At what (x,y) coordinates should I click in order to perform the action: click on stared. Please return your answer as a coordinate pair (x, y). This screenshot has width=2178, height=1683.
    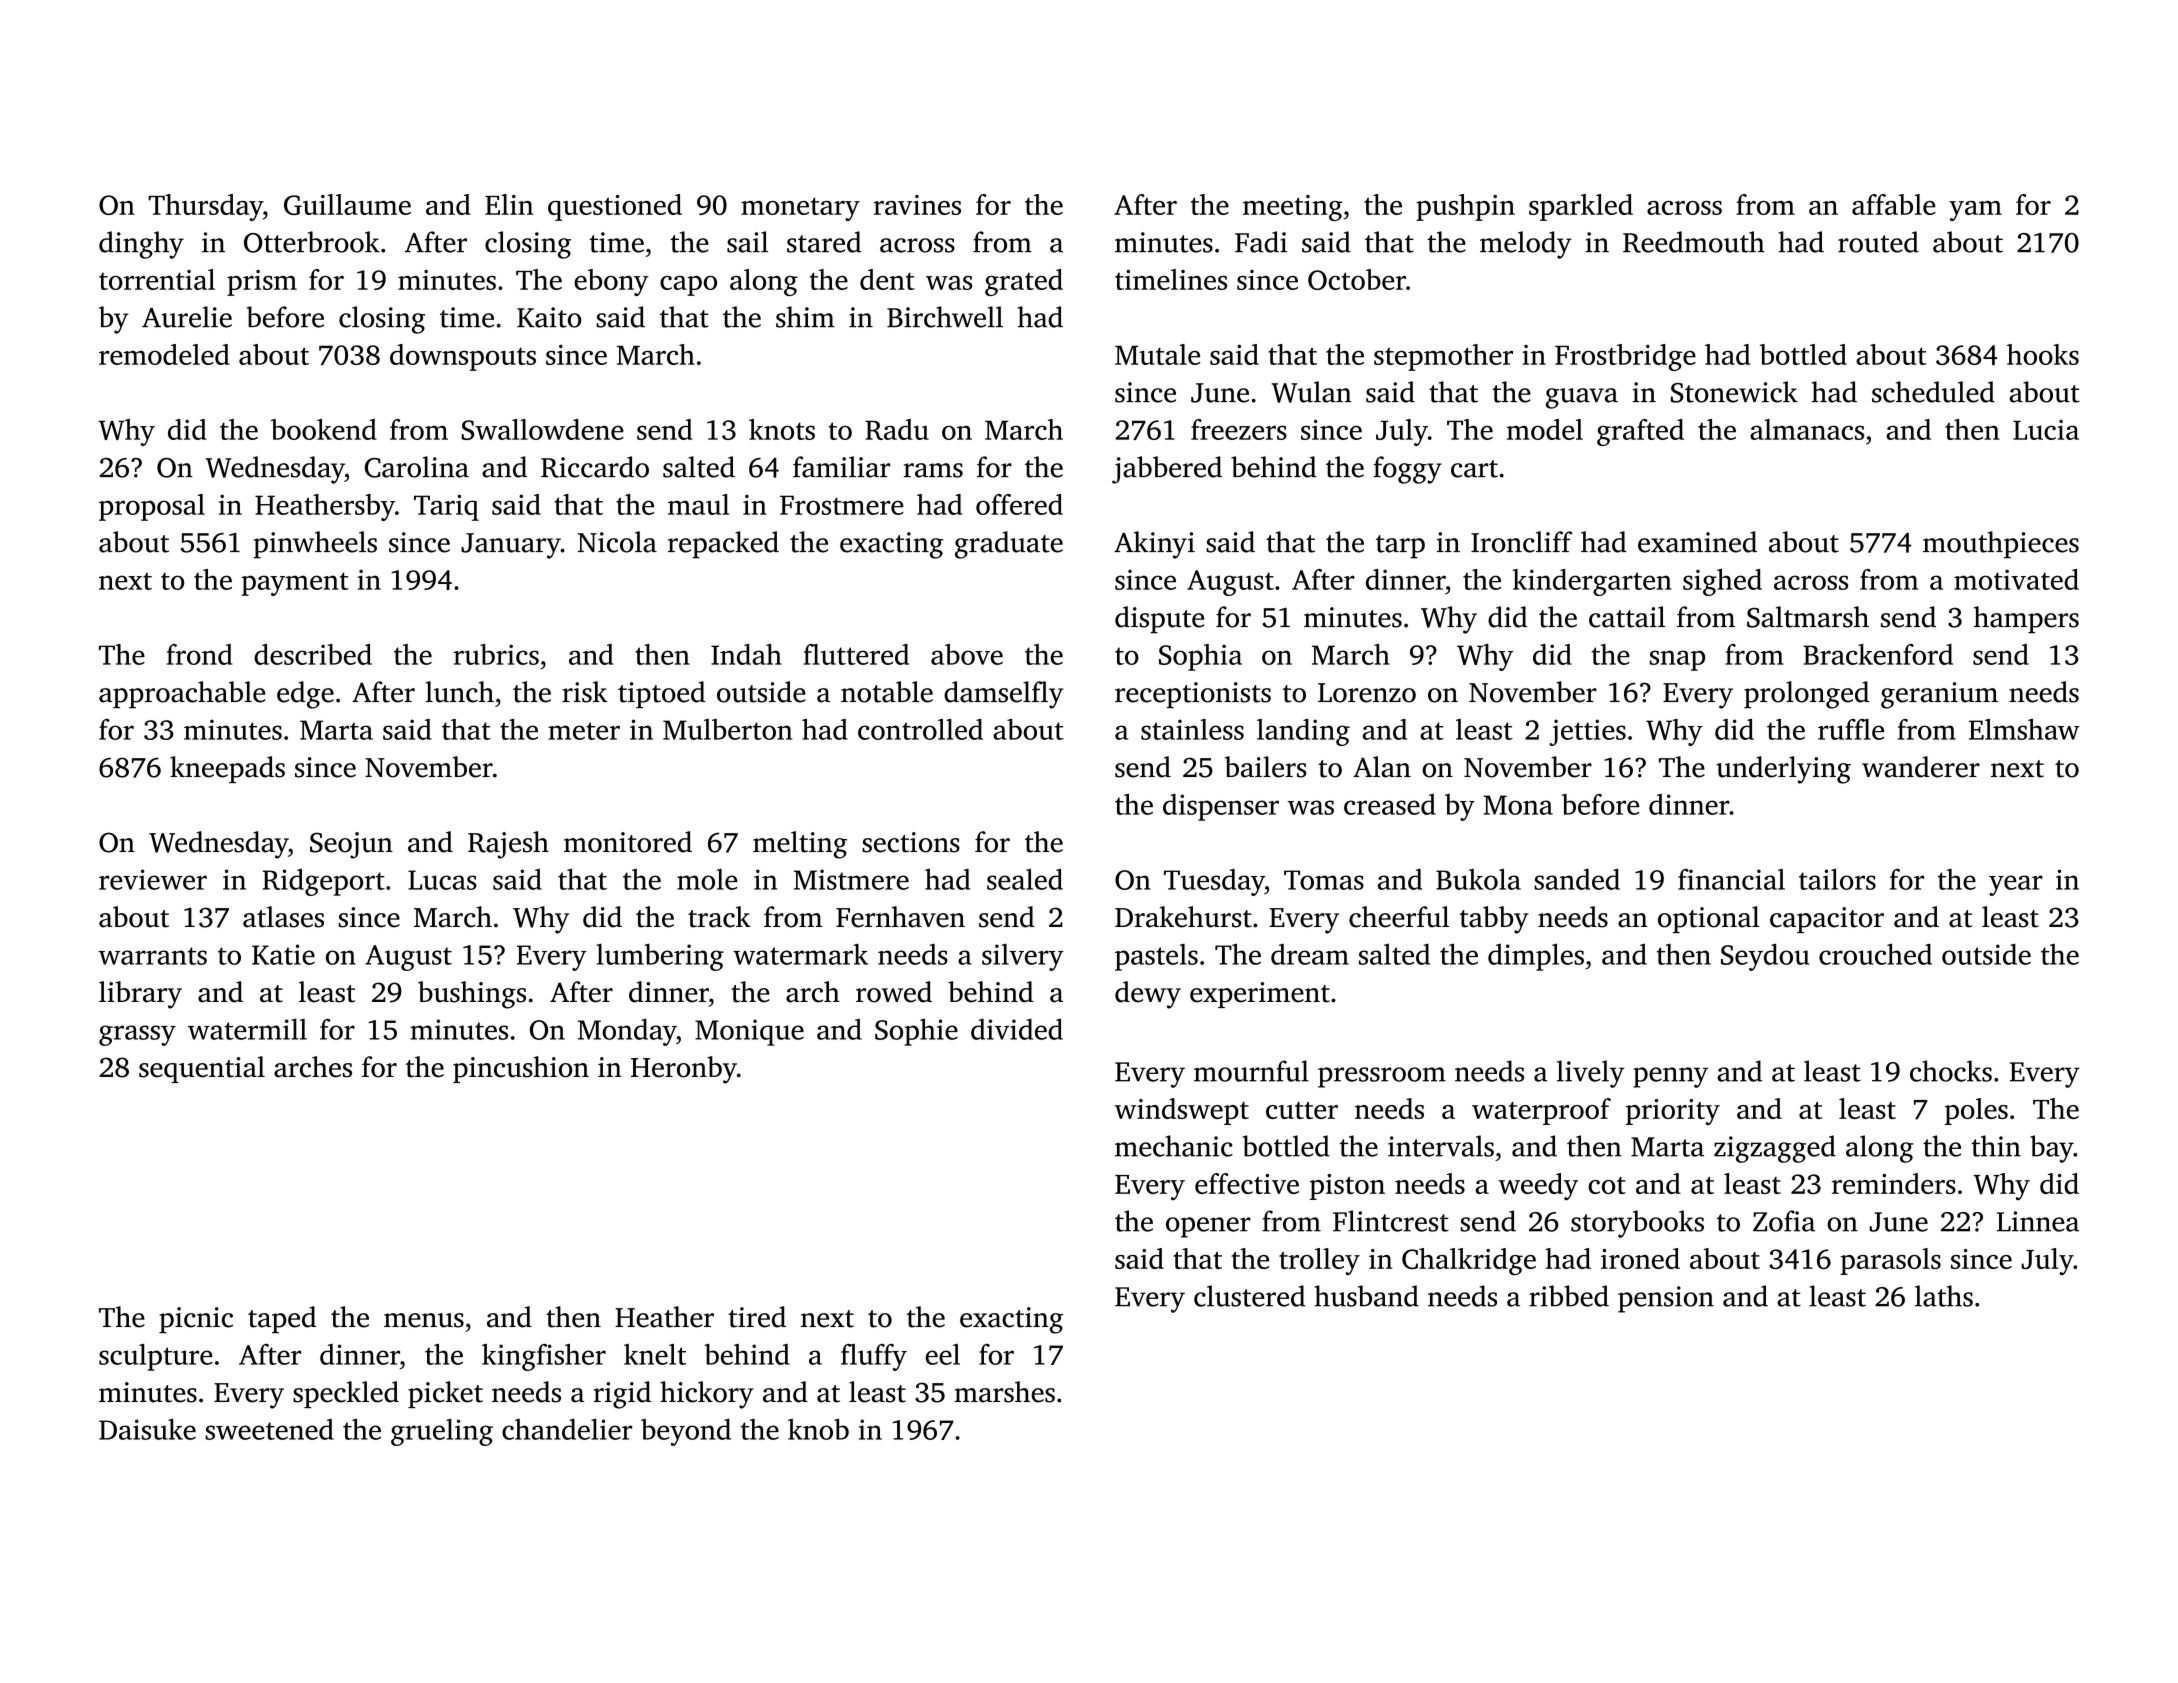
    Looking at the image, I should click on (824, 242).
